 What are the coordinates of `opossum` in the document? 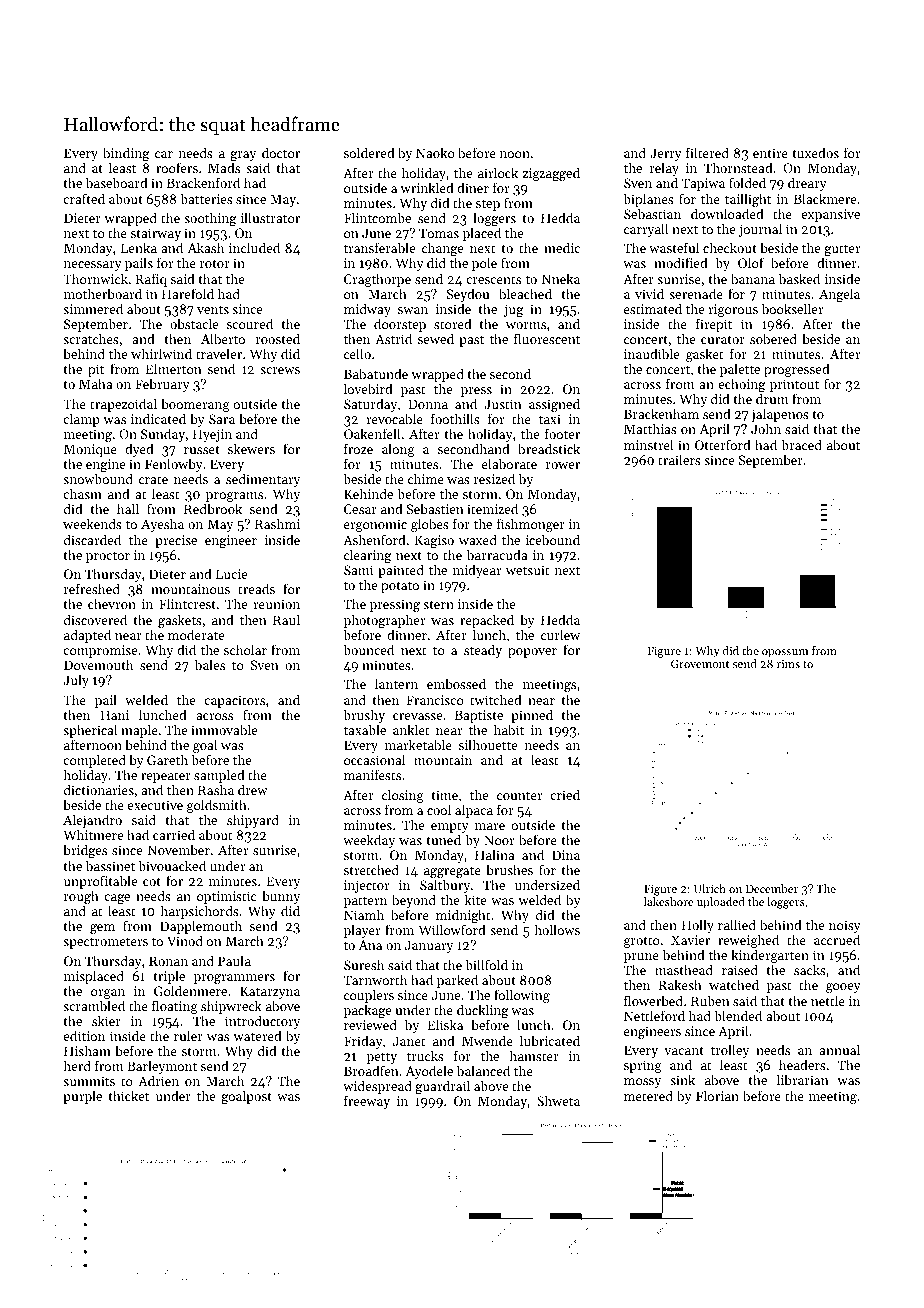 It's located at (785, 653).
